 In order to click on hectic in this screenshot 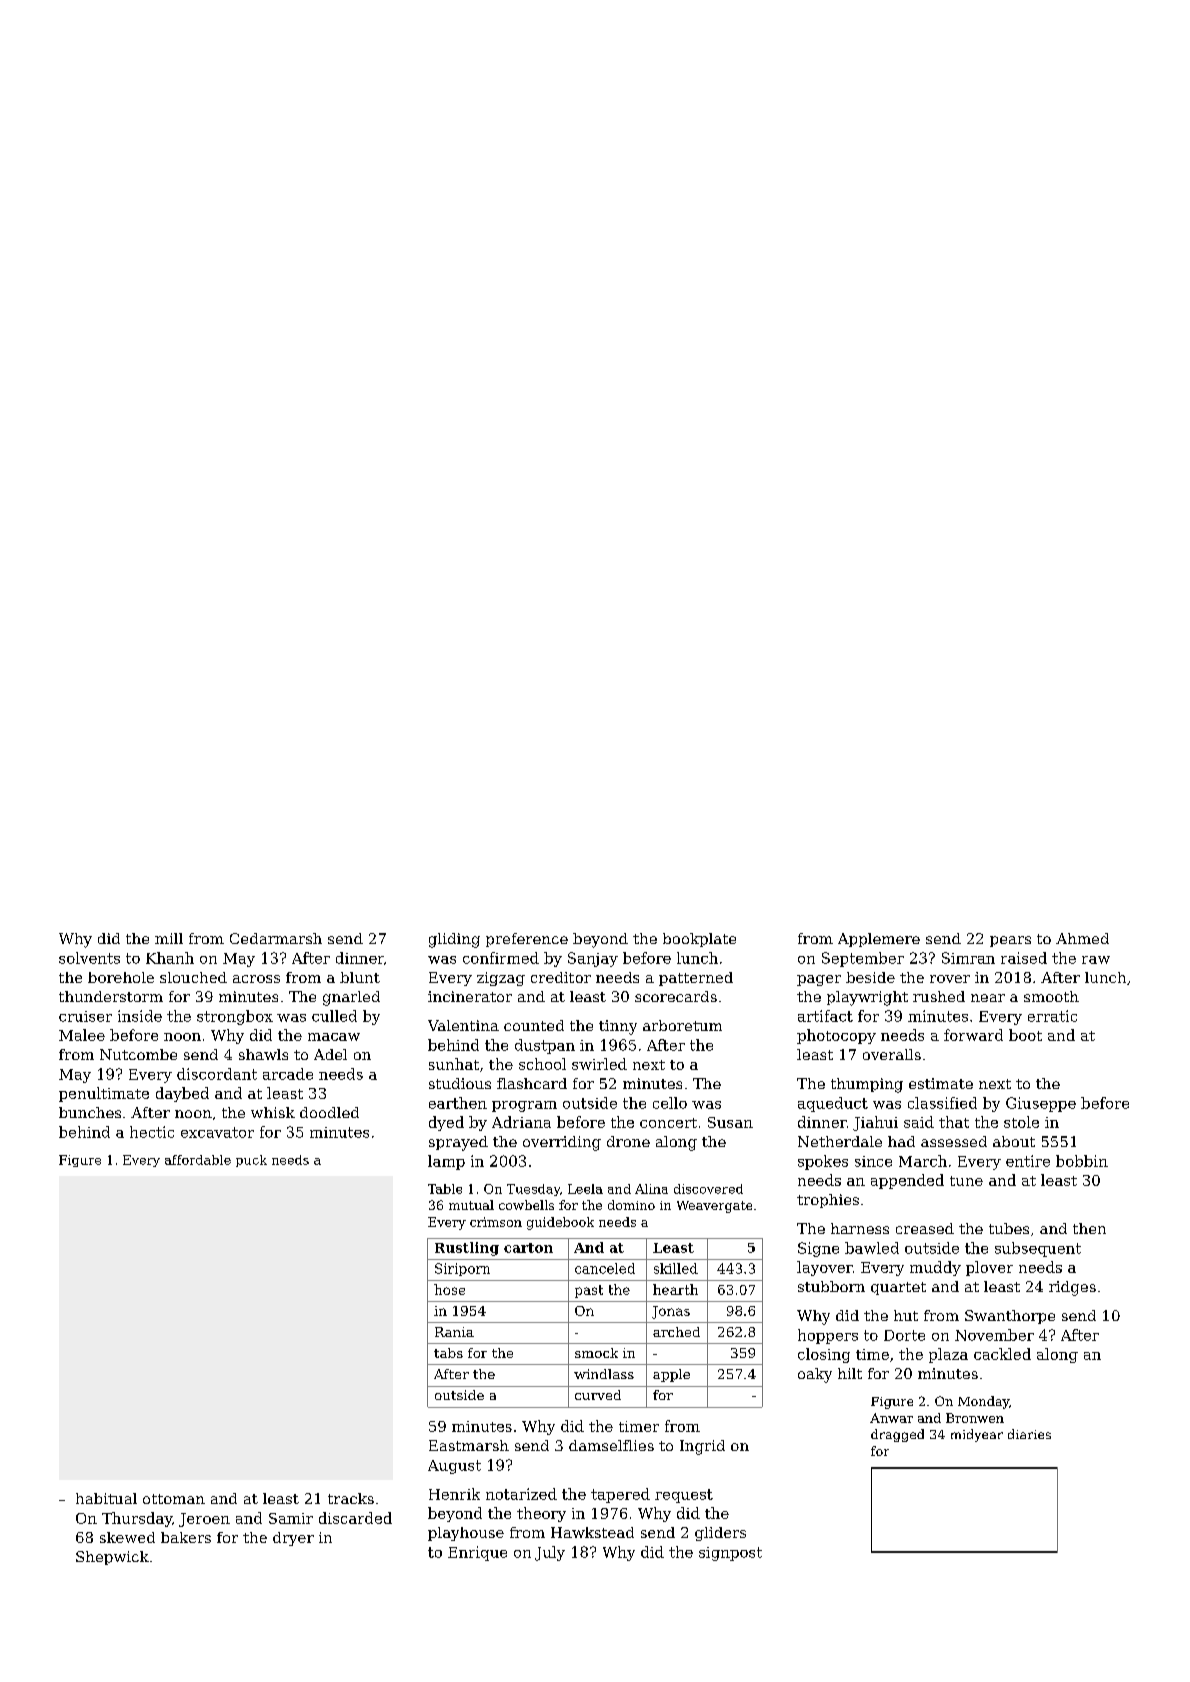, I will do `click(152, 1132)`.
